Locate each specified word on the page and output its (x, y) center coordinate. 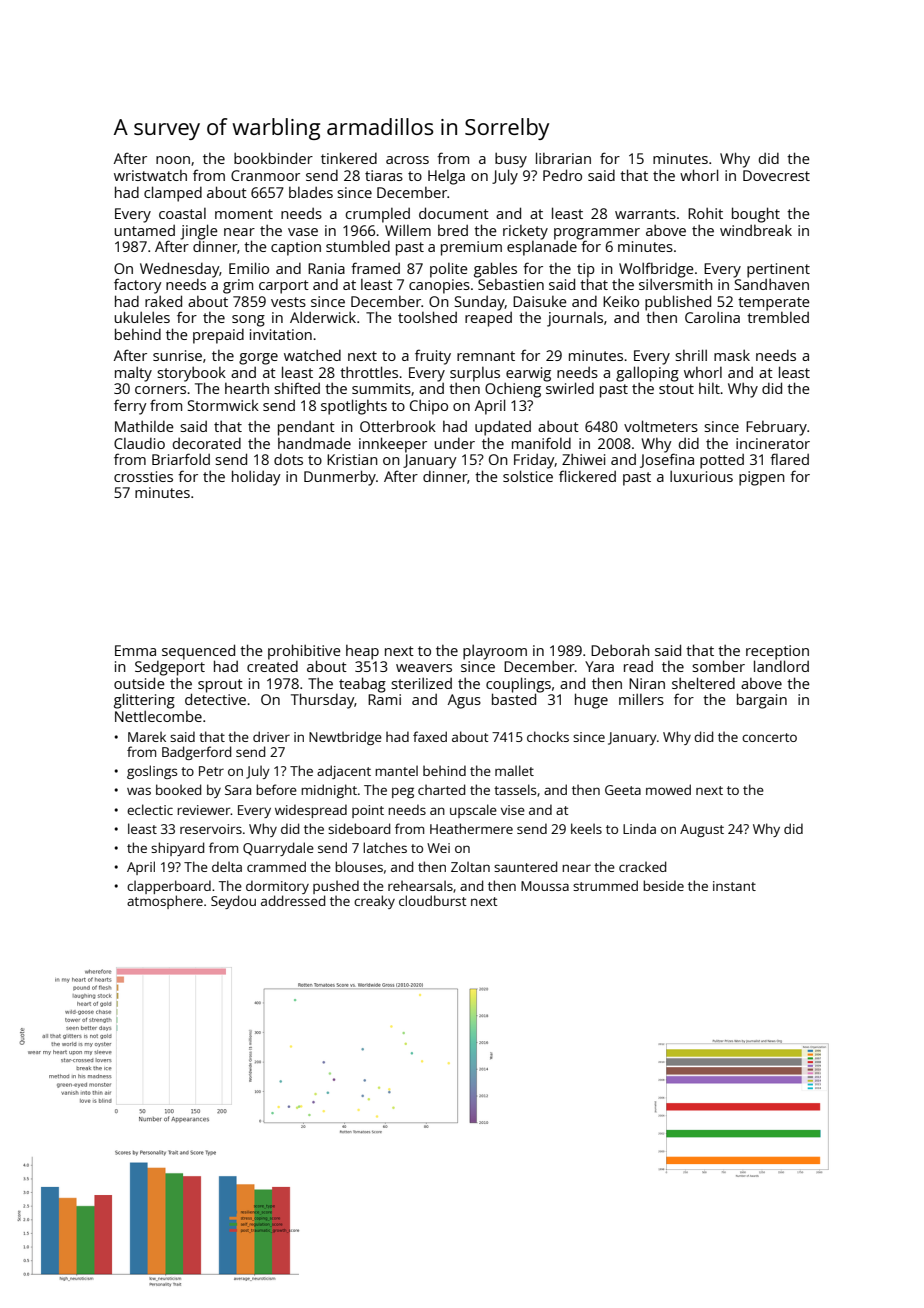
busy (511, 160)
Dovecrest (776, 175)
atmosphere (165, 902)
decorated (207, 443)
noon (173, 160)
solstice (528, 476)
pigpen (762, 478)
